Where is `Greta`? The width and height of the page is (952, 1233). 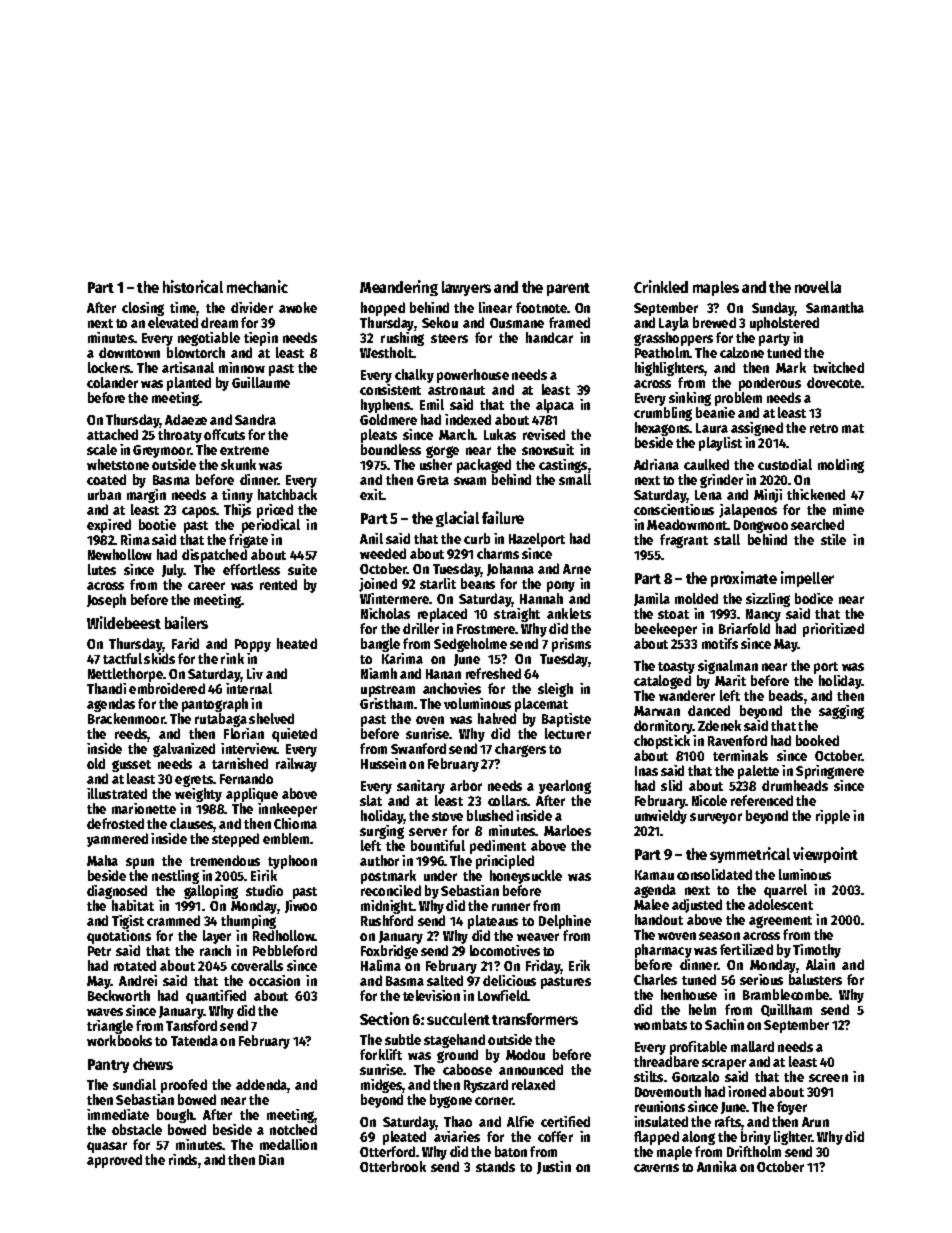
Greta is located at coordinates (433, 480).
